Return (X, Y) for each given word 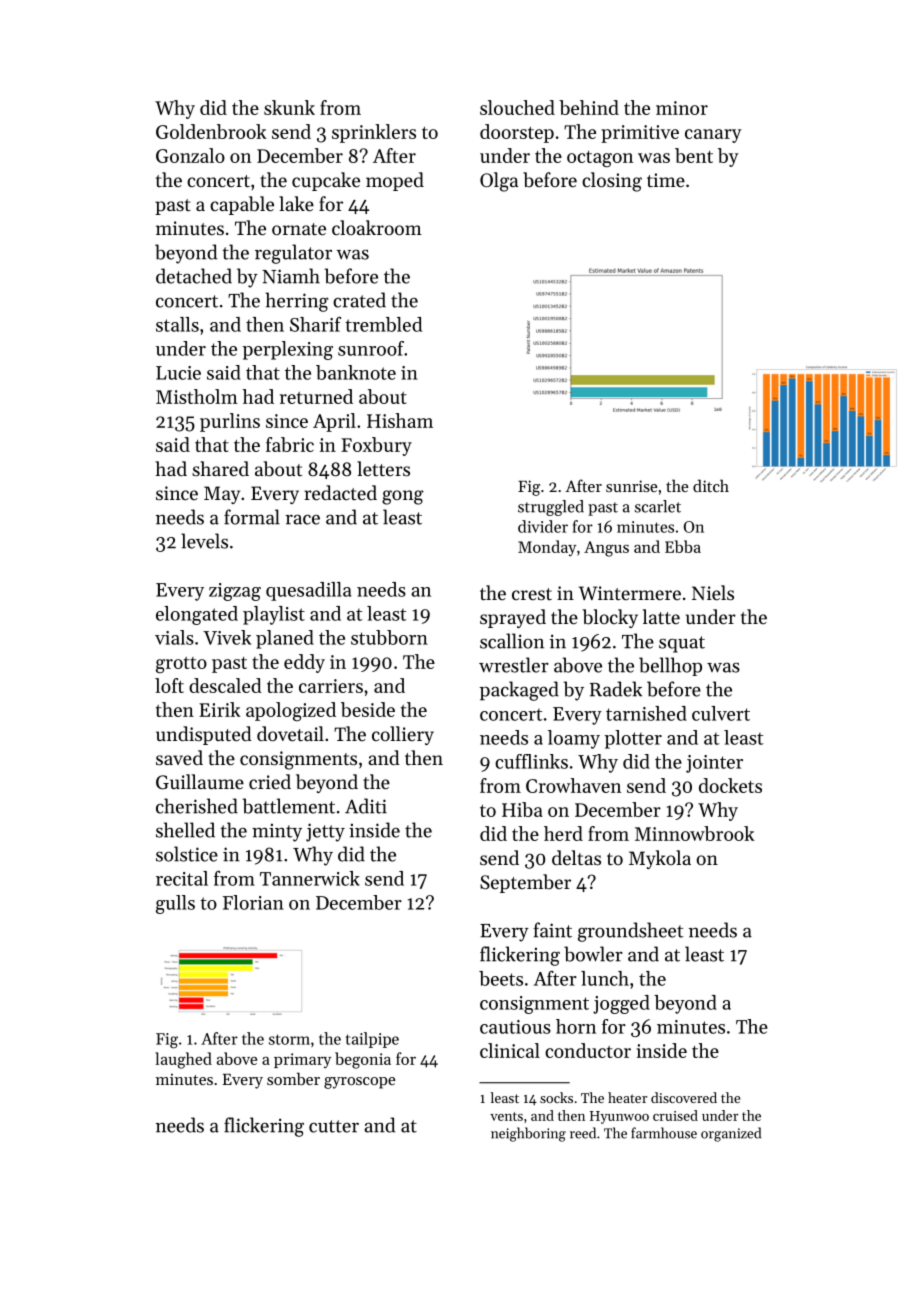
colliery (403, 735)
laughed (183, 1060)
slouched (517, 107)
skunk (289, 107)
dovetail (290, 733)
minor (682, 108)
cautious (515, 1027)
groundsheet (631, 932)
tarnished (646, 713)
